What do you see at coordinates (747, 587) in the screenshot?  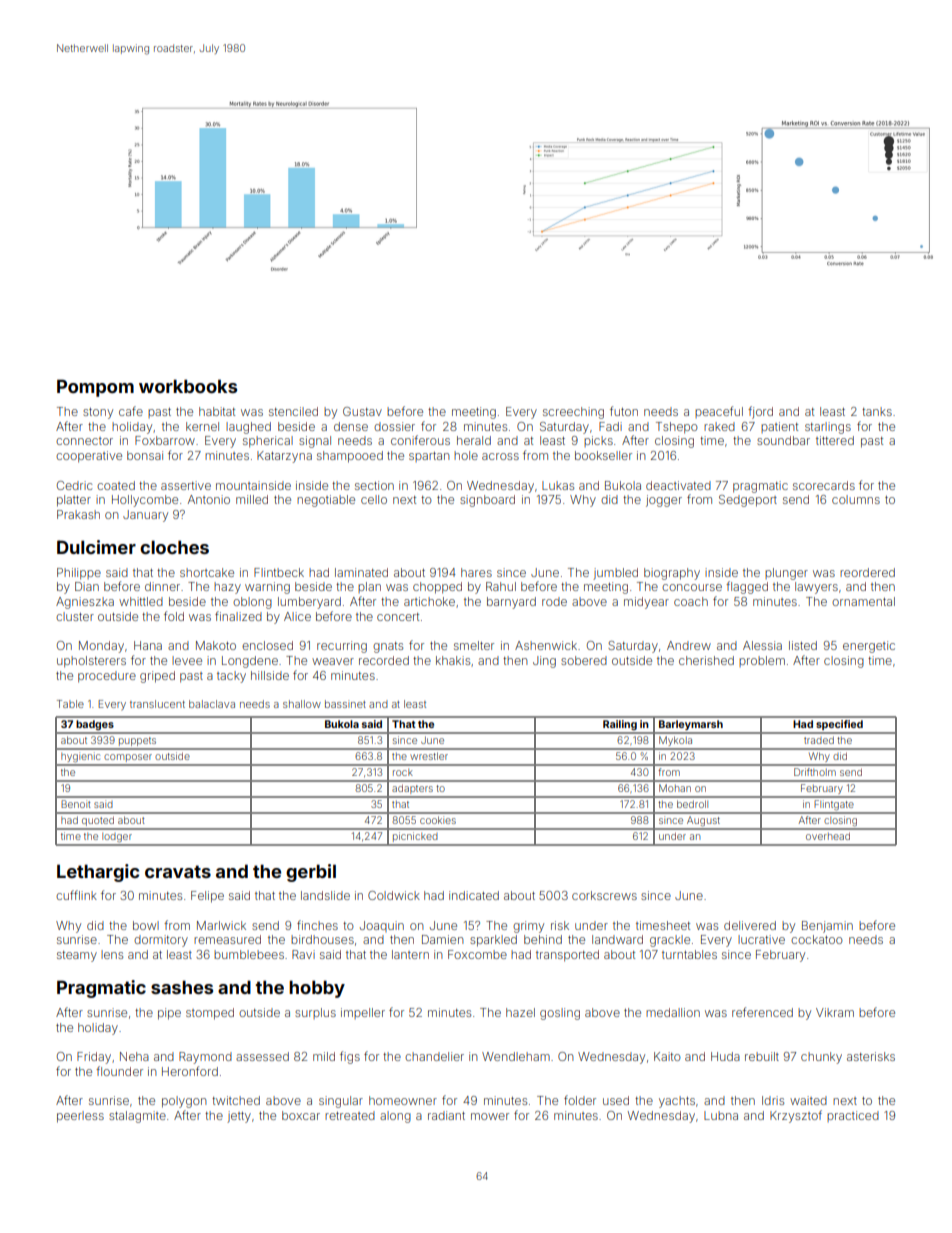 I see `flagged` at bounding box center [747, 587].
